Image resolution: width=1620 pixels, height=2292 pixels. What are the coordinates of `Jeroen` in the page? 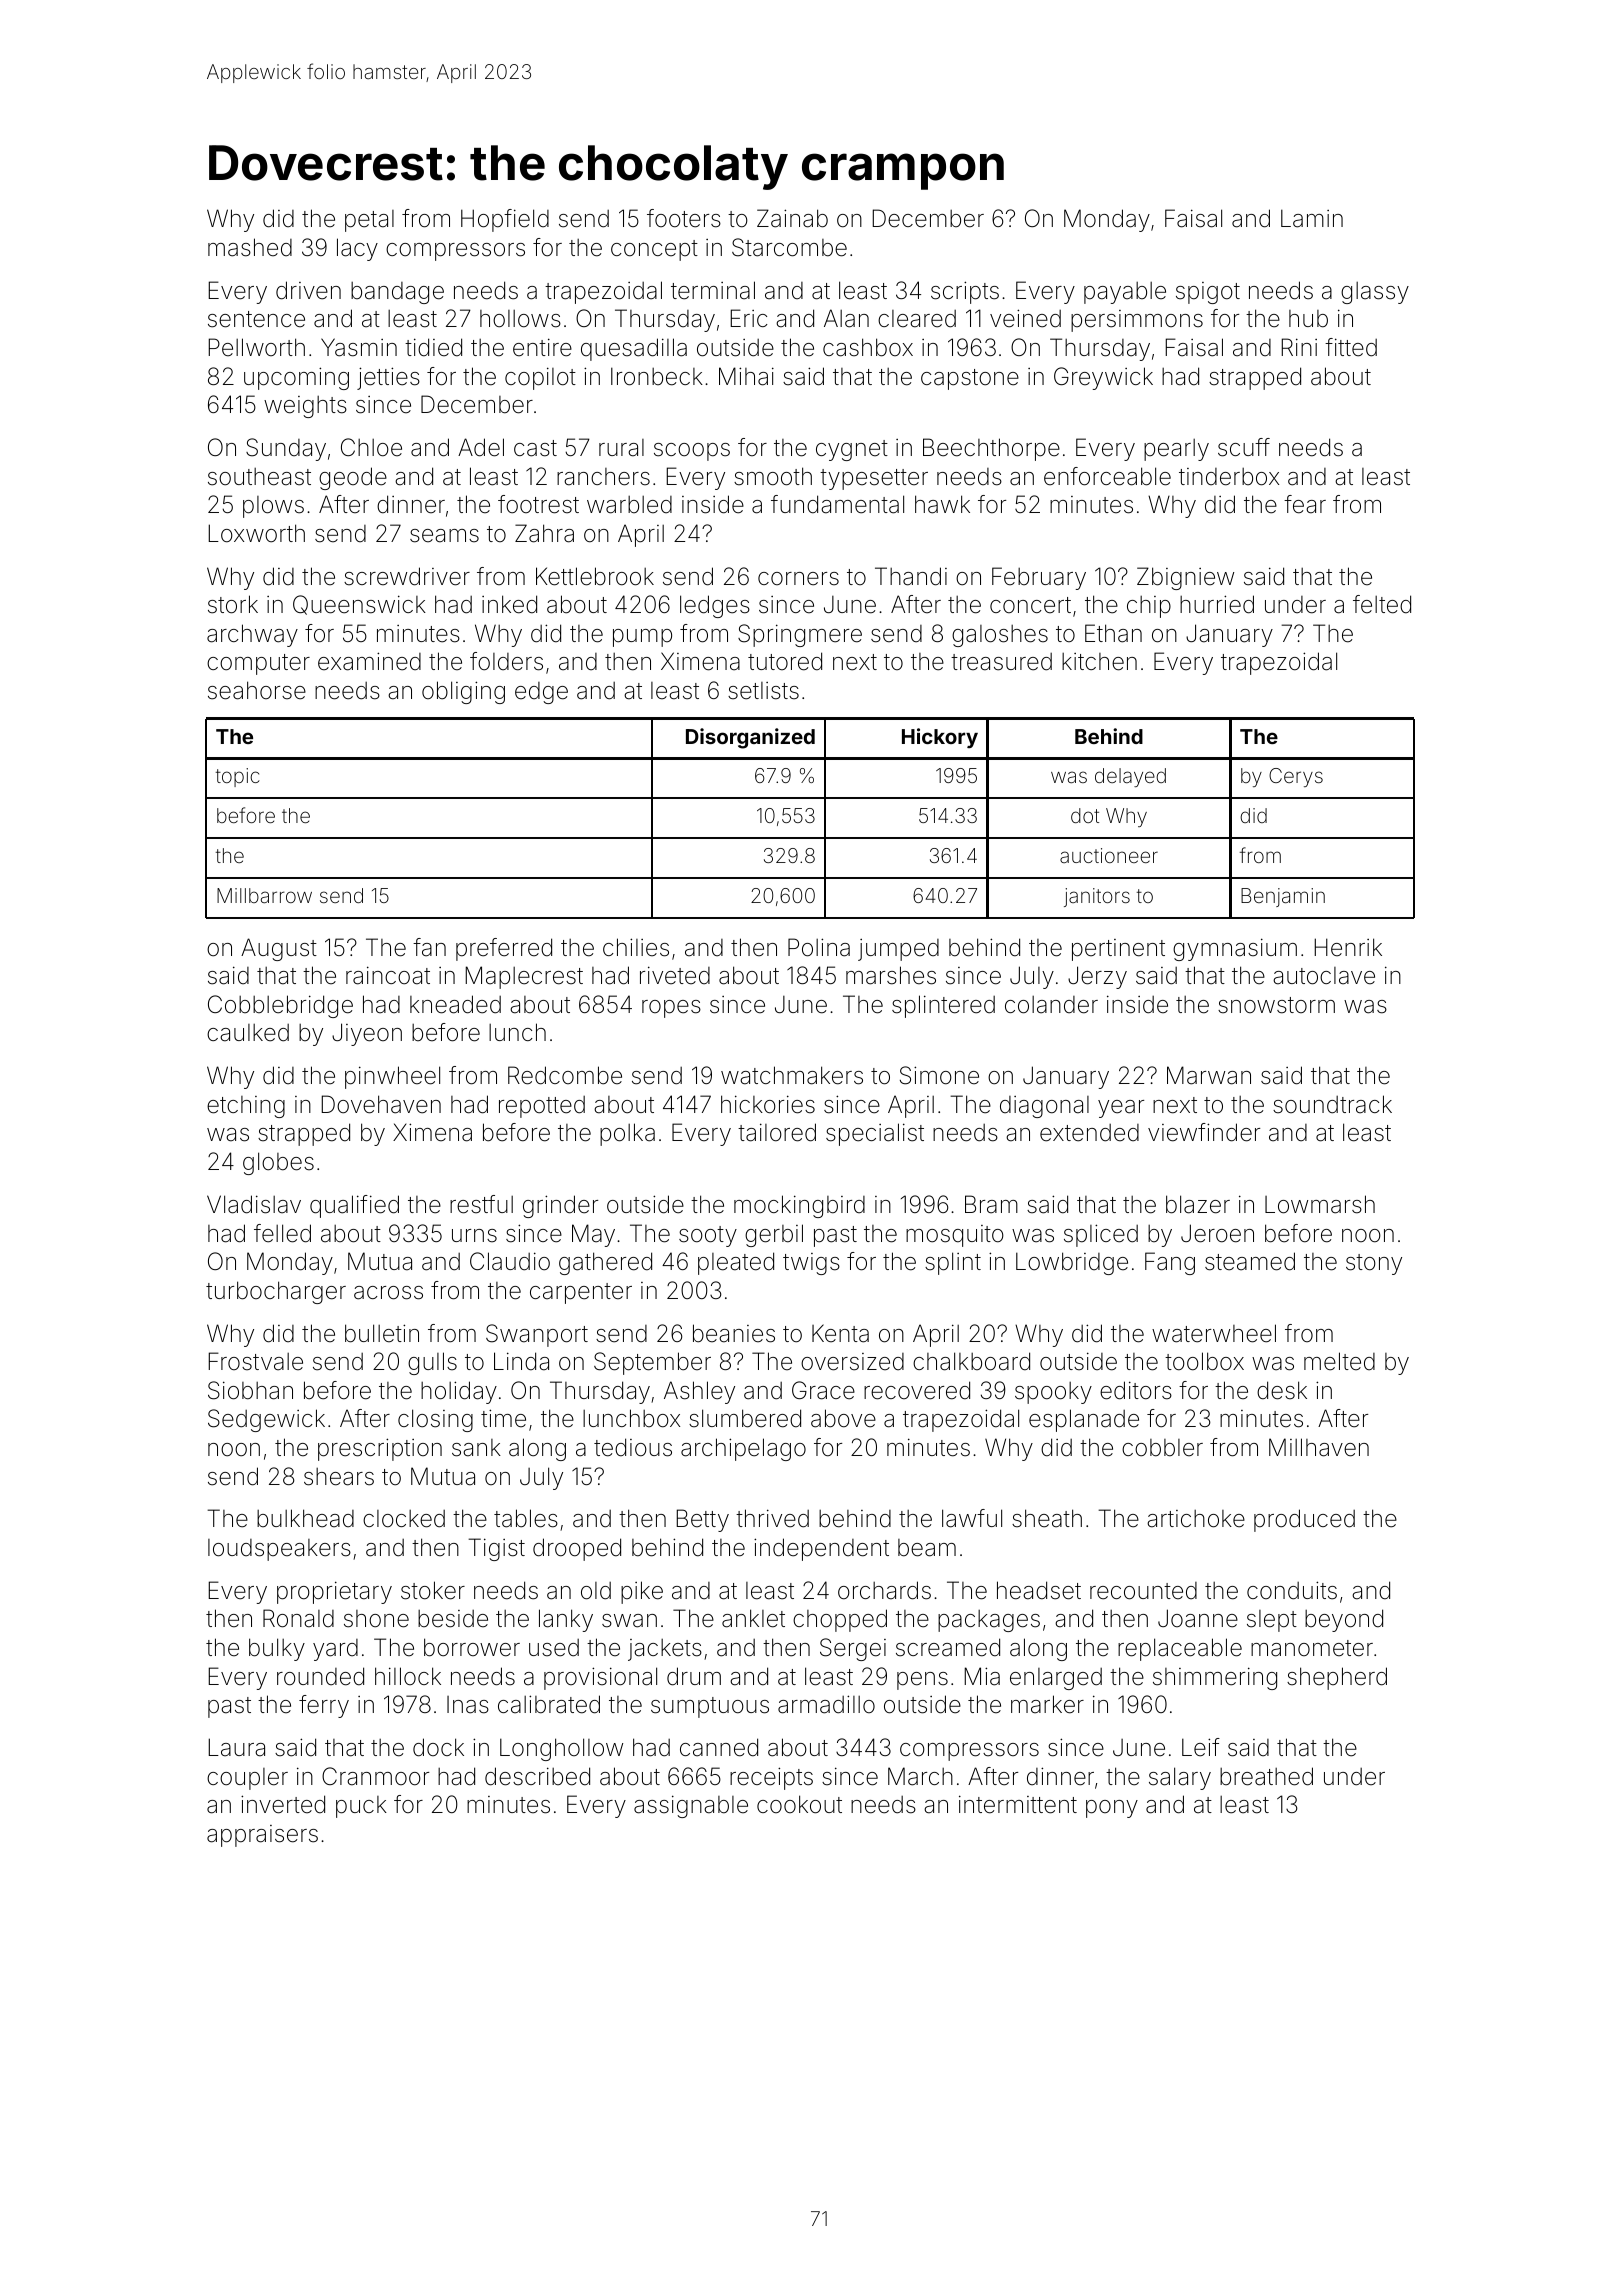 It's located at (1217, 1233).
